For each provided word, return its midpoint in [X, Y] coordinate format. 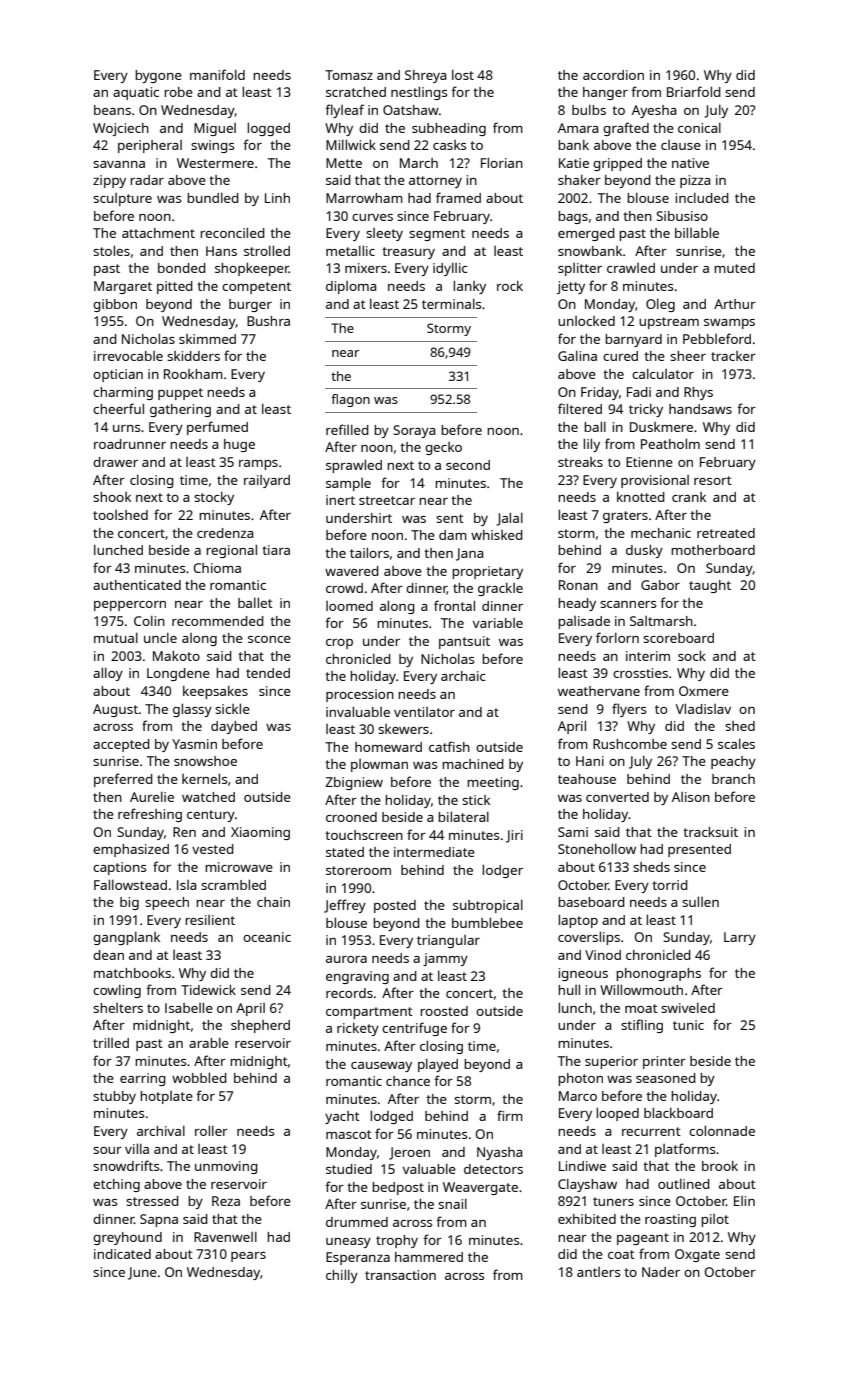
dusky [644, 551]
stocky [214, 498]
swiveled [688, 1007]
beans [112, 110]
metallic [350, 250]
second [468, 465]
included [702, 197]
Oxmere [704, 691]
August [115, 710]
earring [143, 1079]
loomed [349, 606]
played [438, 1065]
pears [248, 1257]
